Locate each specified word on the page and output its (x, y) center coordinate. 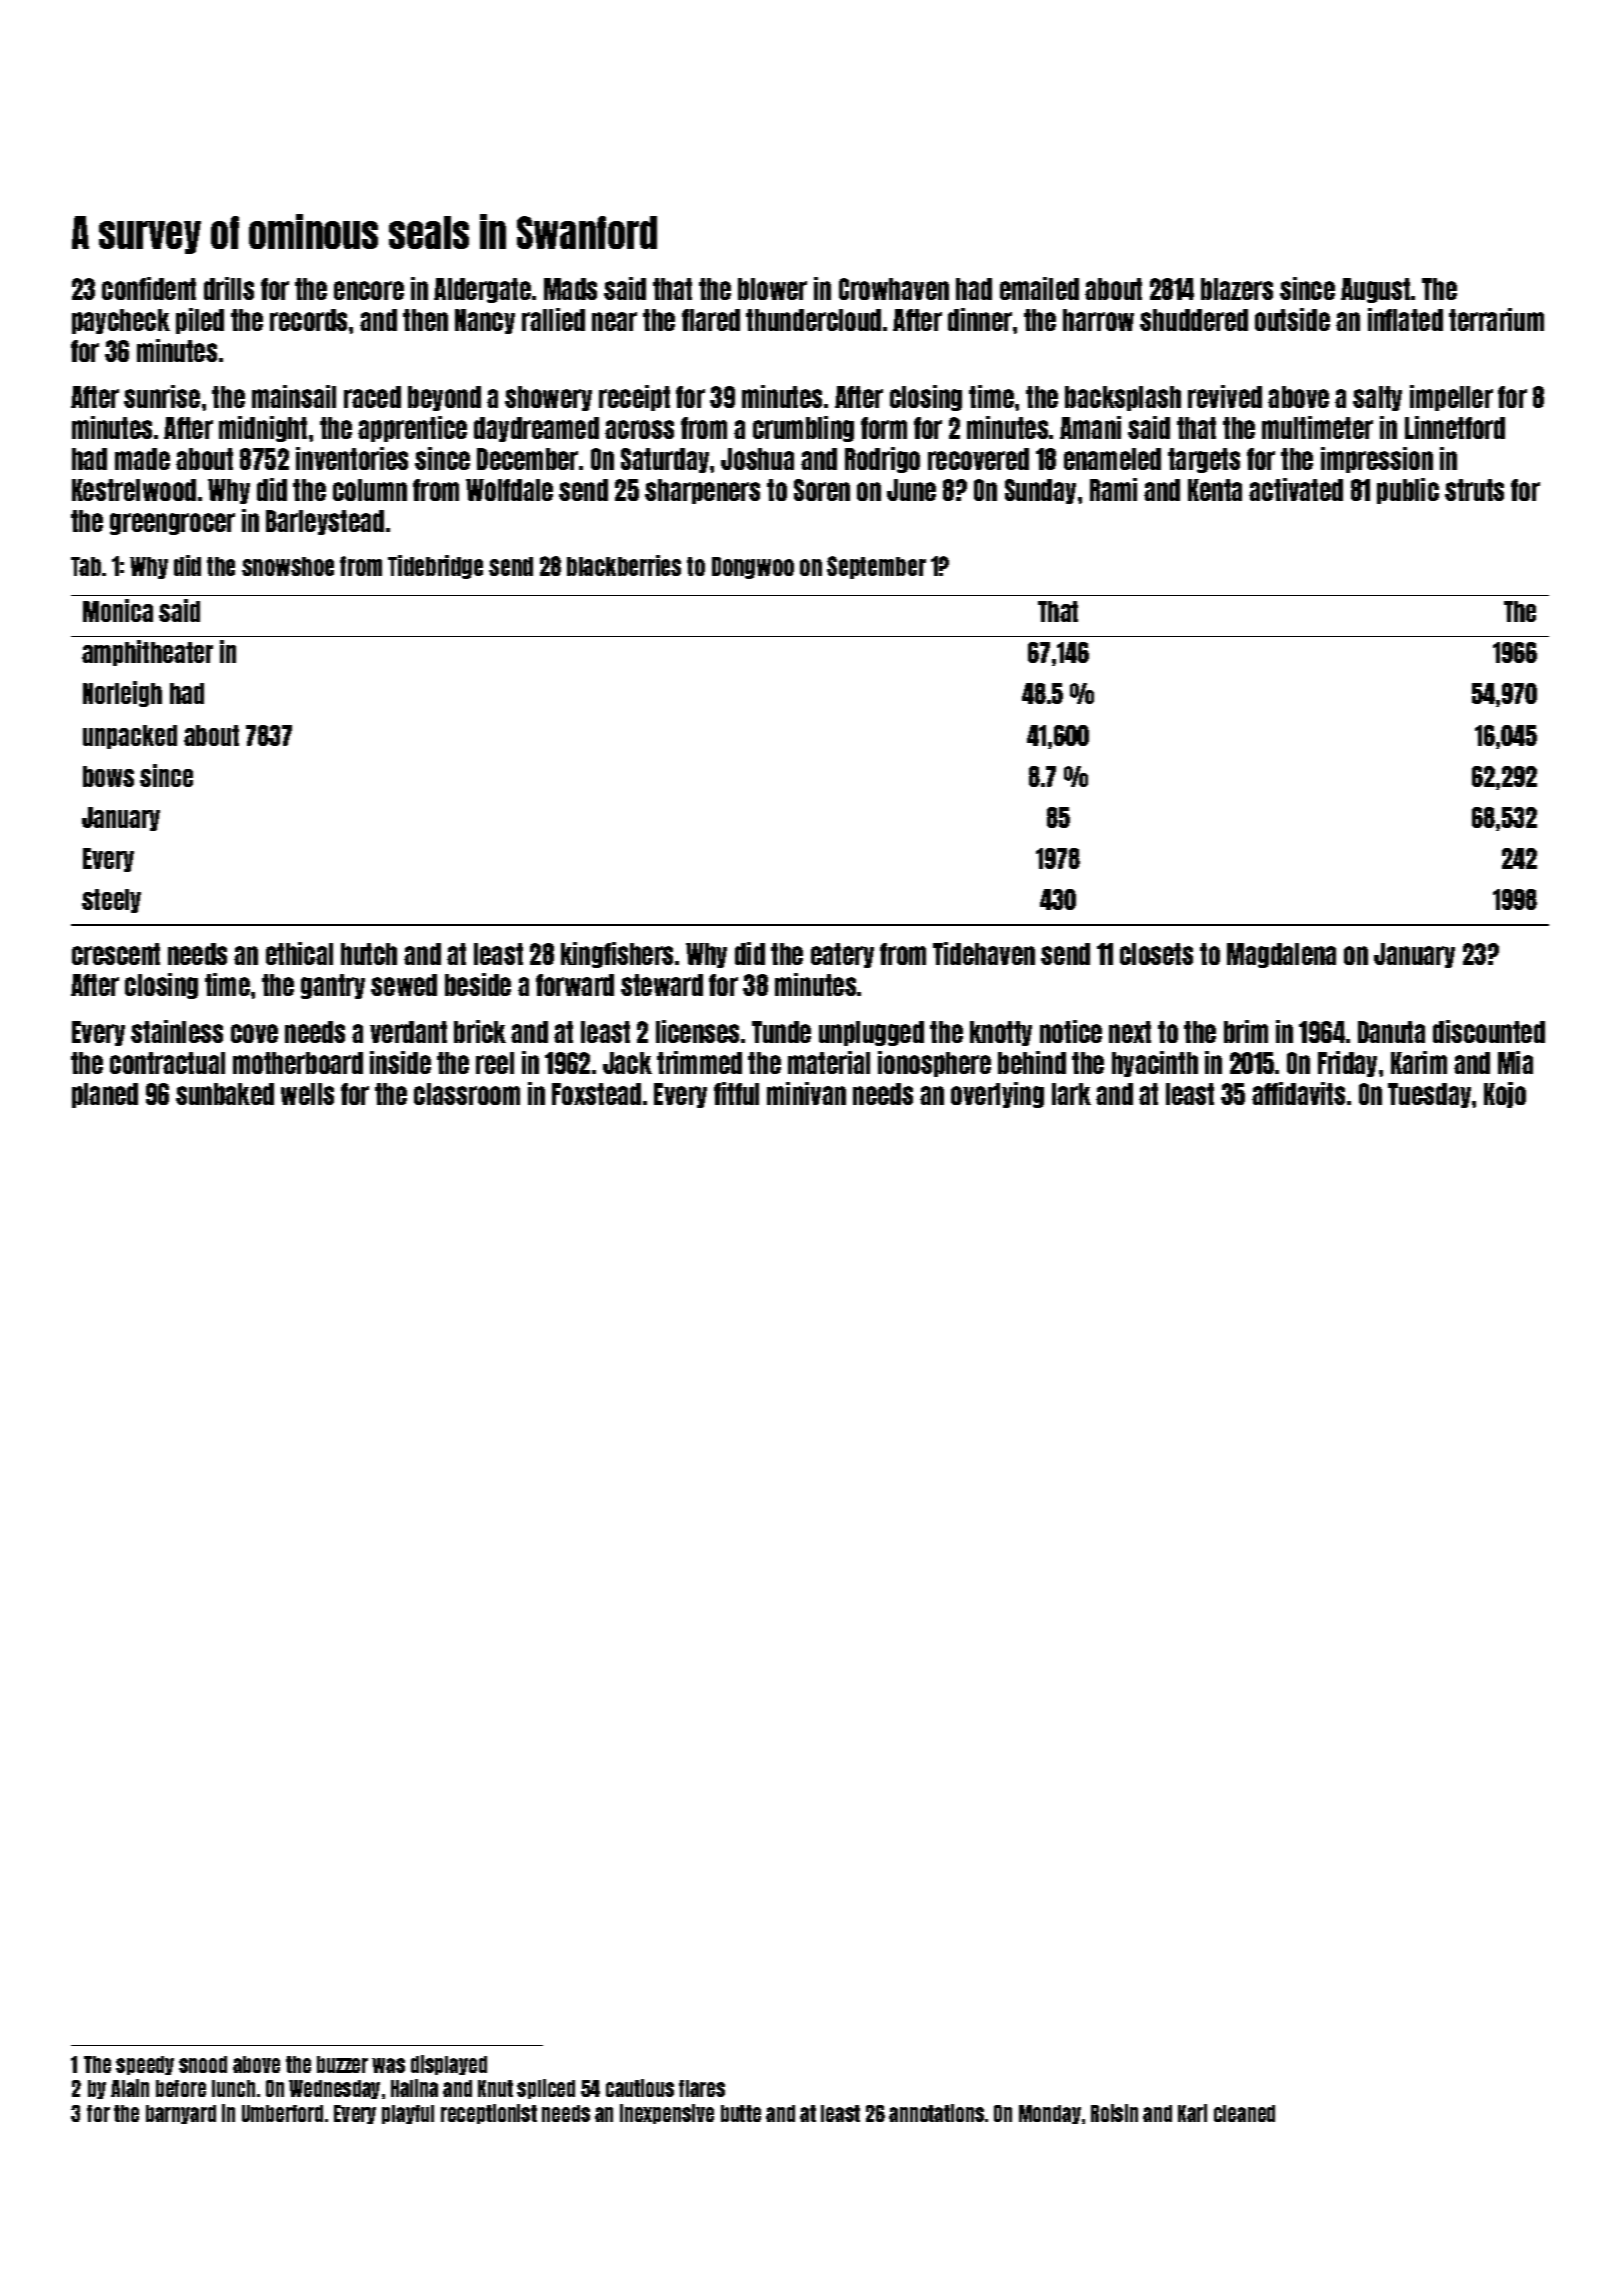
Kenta (1215, 490)
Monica (118, 610)
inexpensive (667, 2114)
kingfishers (617, 955)
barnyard (181, 2114)
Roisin (1114, 2113)
